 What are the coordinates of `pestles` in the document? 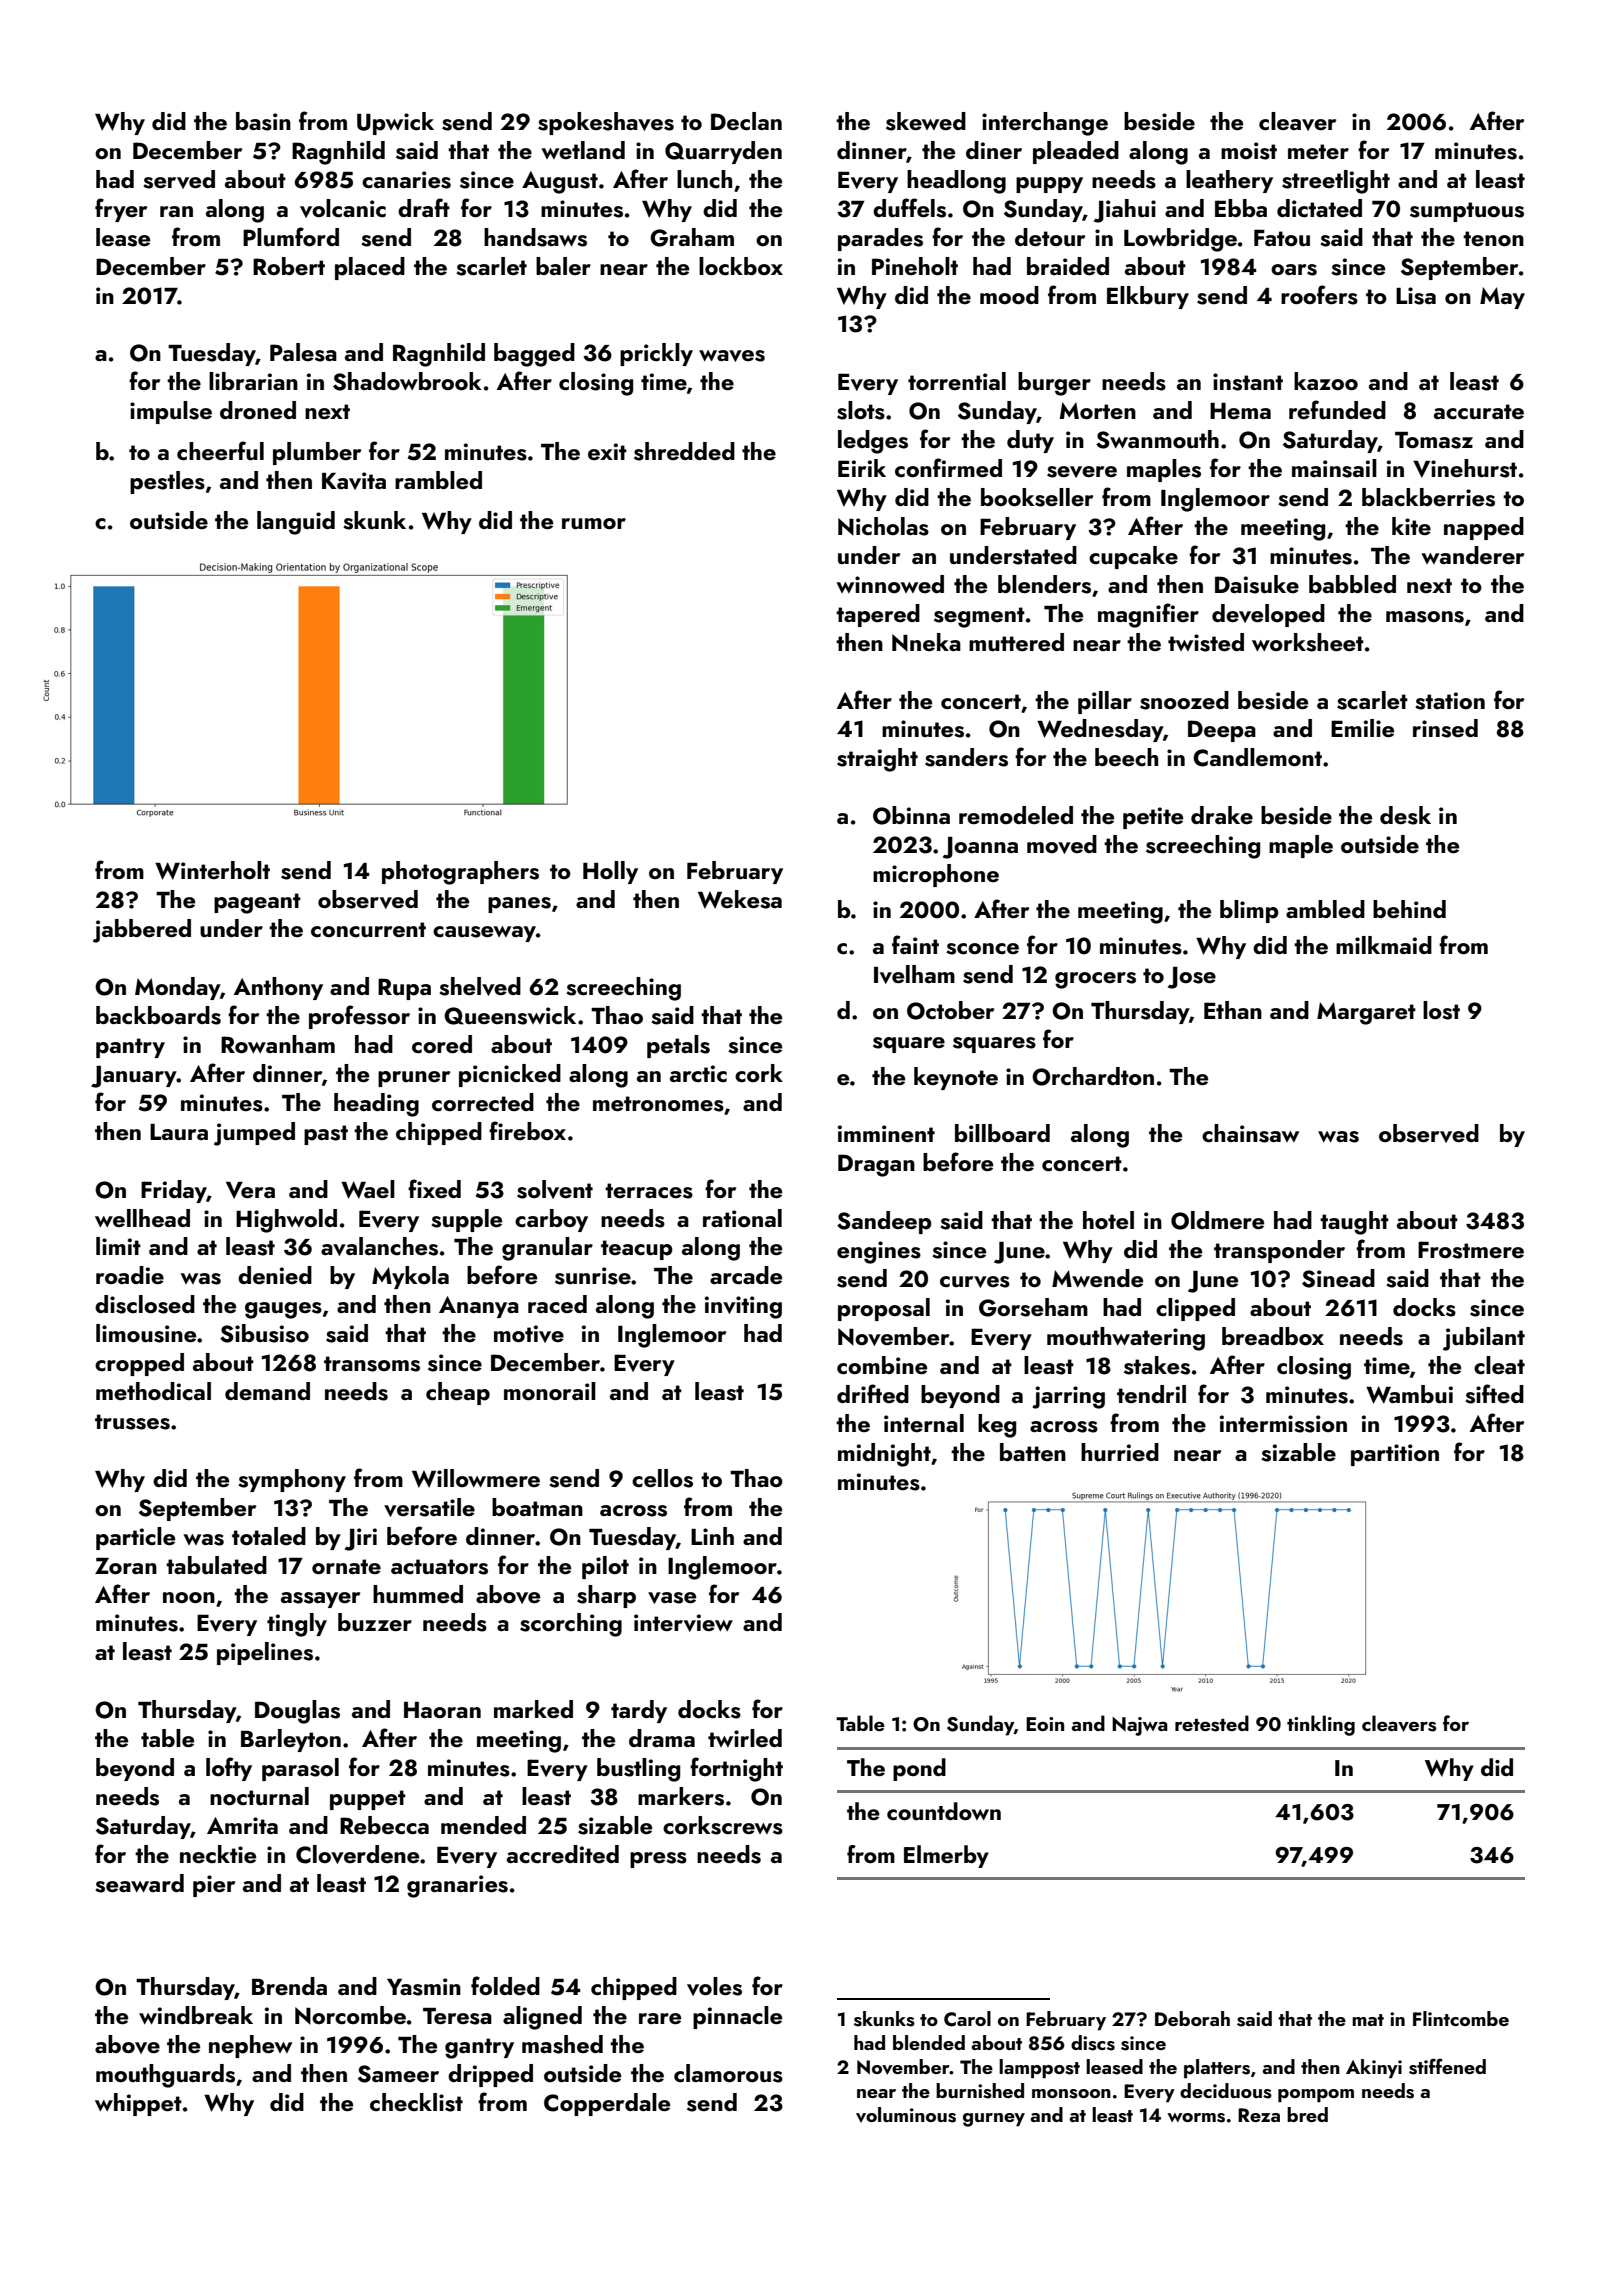 It's located at (167, 482).
